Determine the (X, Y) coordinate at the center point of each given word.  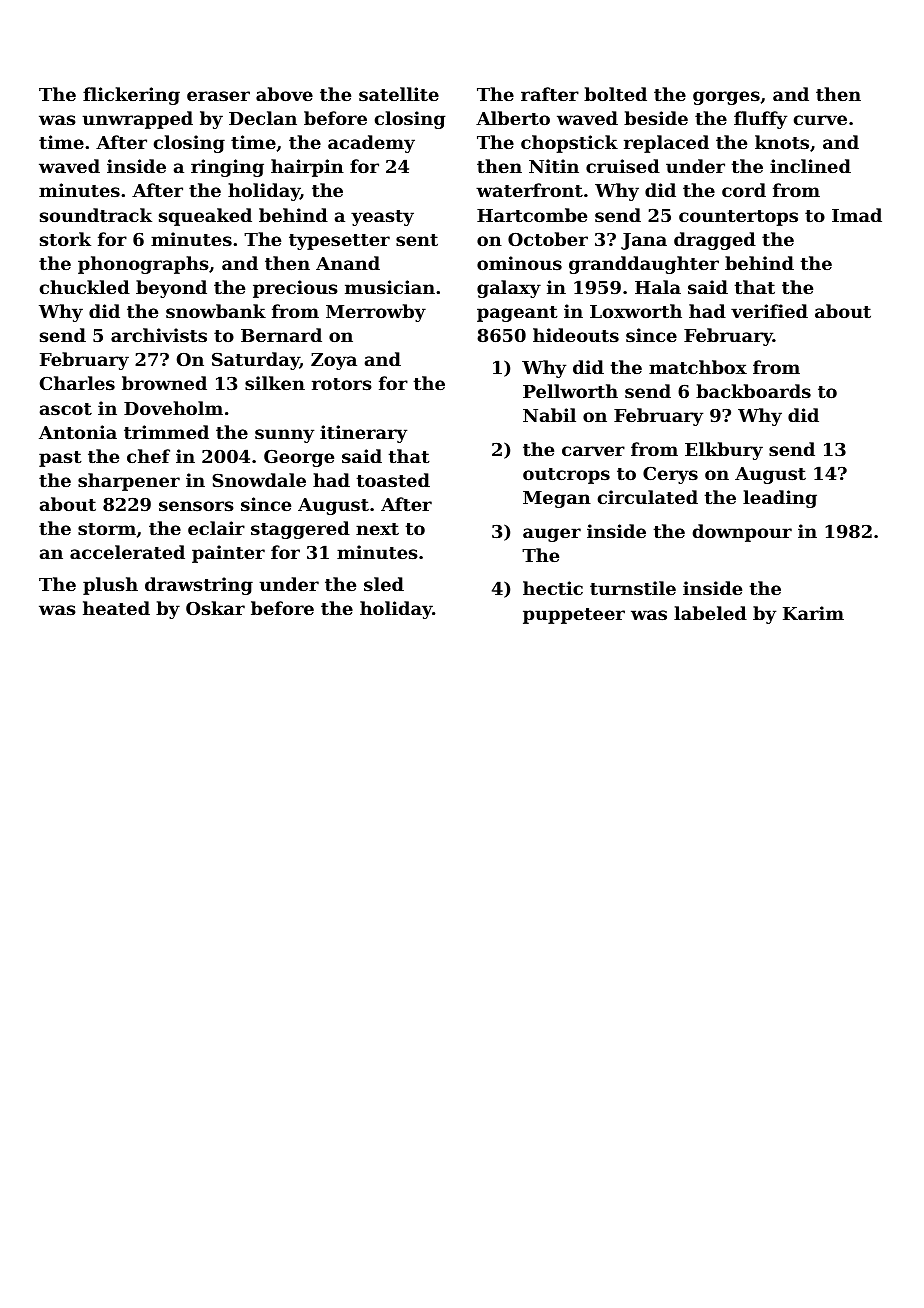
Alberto (513, 118)
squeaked (205, 217)
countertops (738, 218)
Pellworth (570, 391)
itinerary (363, 434)
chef (148, 456)
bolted (615, 94)
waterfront (529, 190)
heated (116, 608)
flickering (131, 96)
